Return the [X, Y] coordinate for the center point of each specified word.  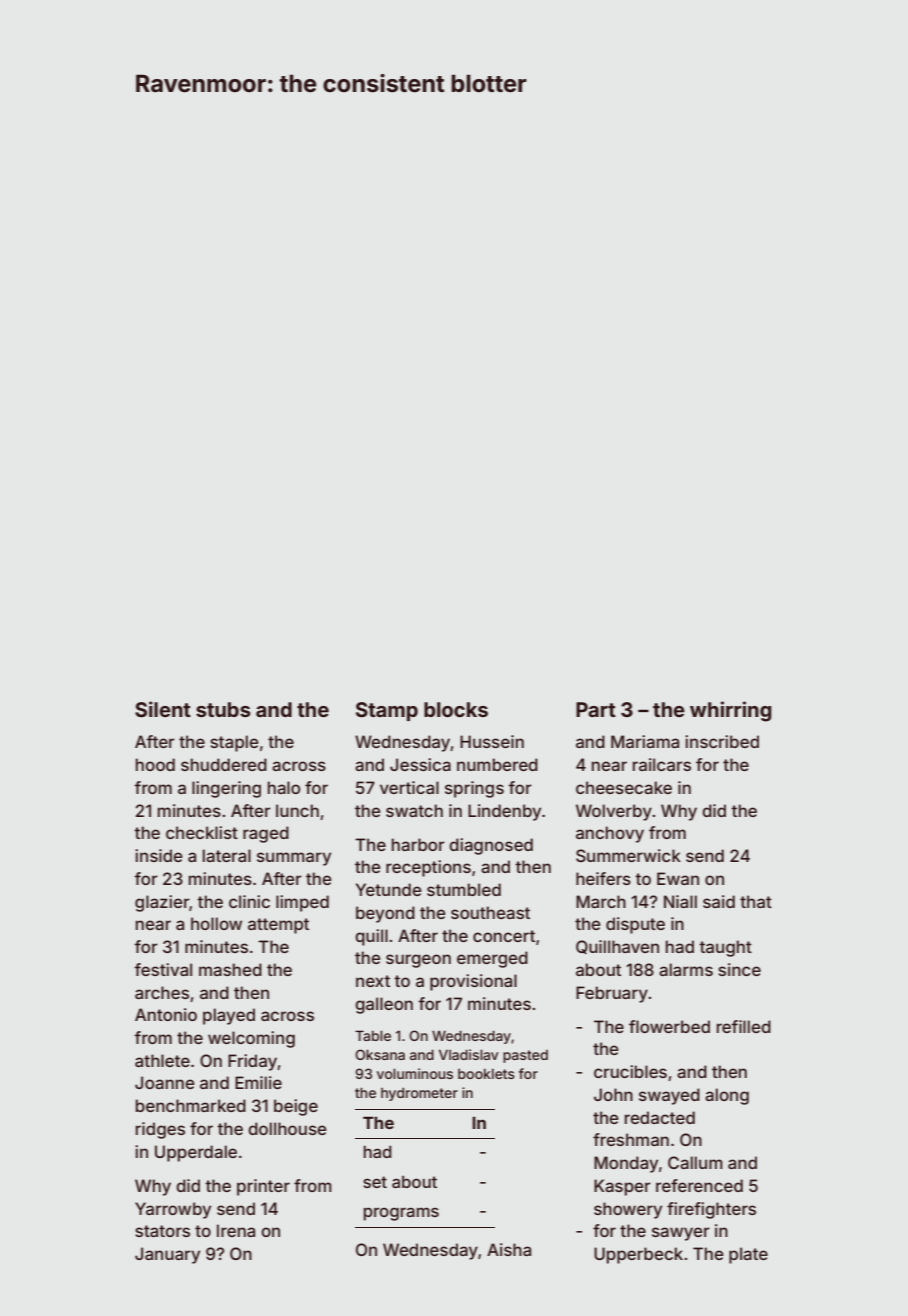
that [756, 901]
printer [263, 1187]
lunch [297, 810]
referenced [699, 1185]
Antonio [166, 1014]
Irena [236, 1230]
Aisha [509, 1249]
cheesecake [624, 787]
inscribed [722, 741]
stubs [223, 709]
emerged [492, 959]
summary [294, 859]
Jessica [420, 764]
